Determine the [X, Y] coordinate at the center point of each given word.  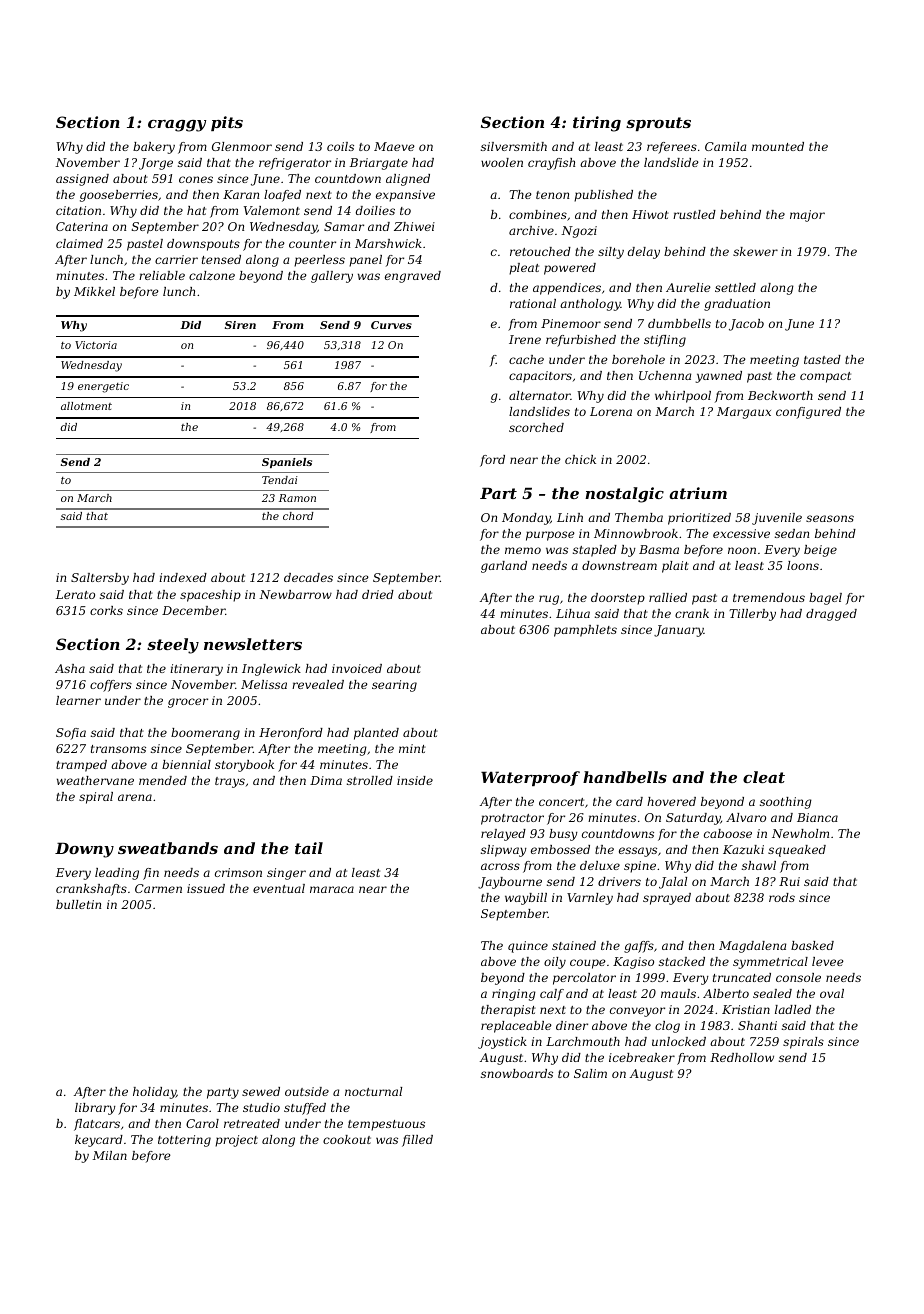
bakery [154, 148]
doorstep [618, 599]
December [193, 610]
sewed [261, 1091]
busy [563, 835]
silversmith [514, 146]
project [236, 1141]
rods [782, 897]
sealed [772, 993]
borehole [638, 359]
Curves [391, 325]
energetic [103, 387]
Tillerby [752, 615]
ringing [514, 995]
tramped [81, 766]
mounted [778, 146]
